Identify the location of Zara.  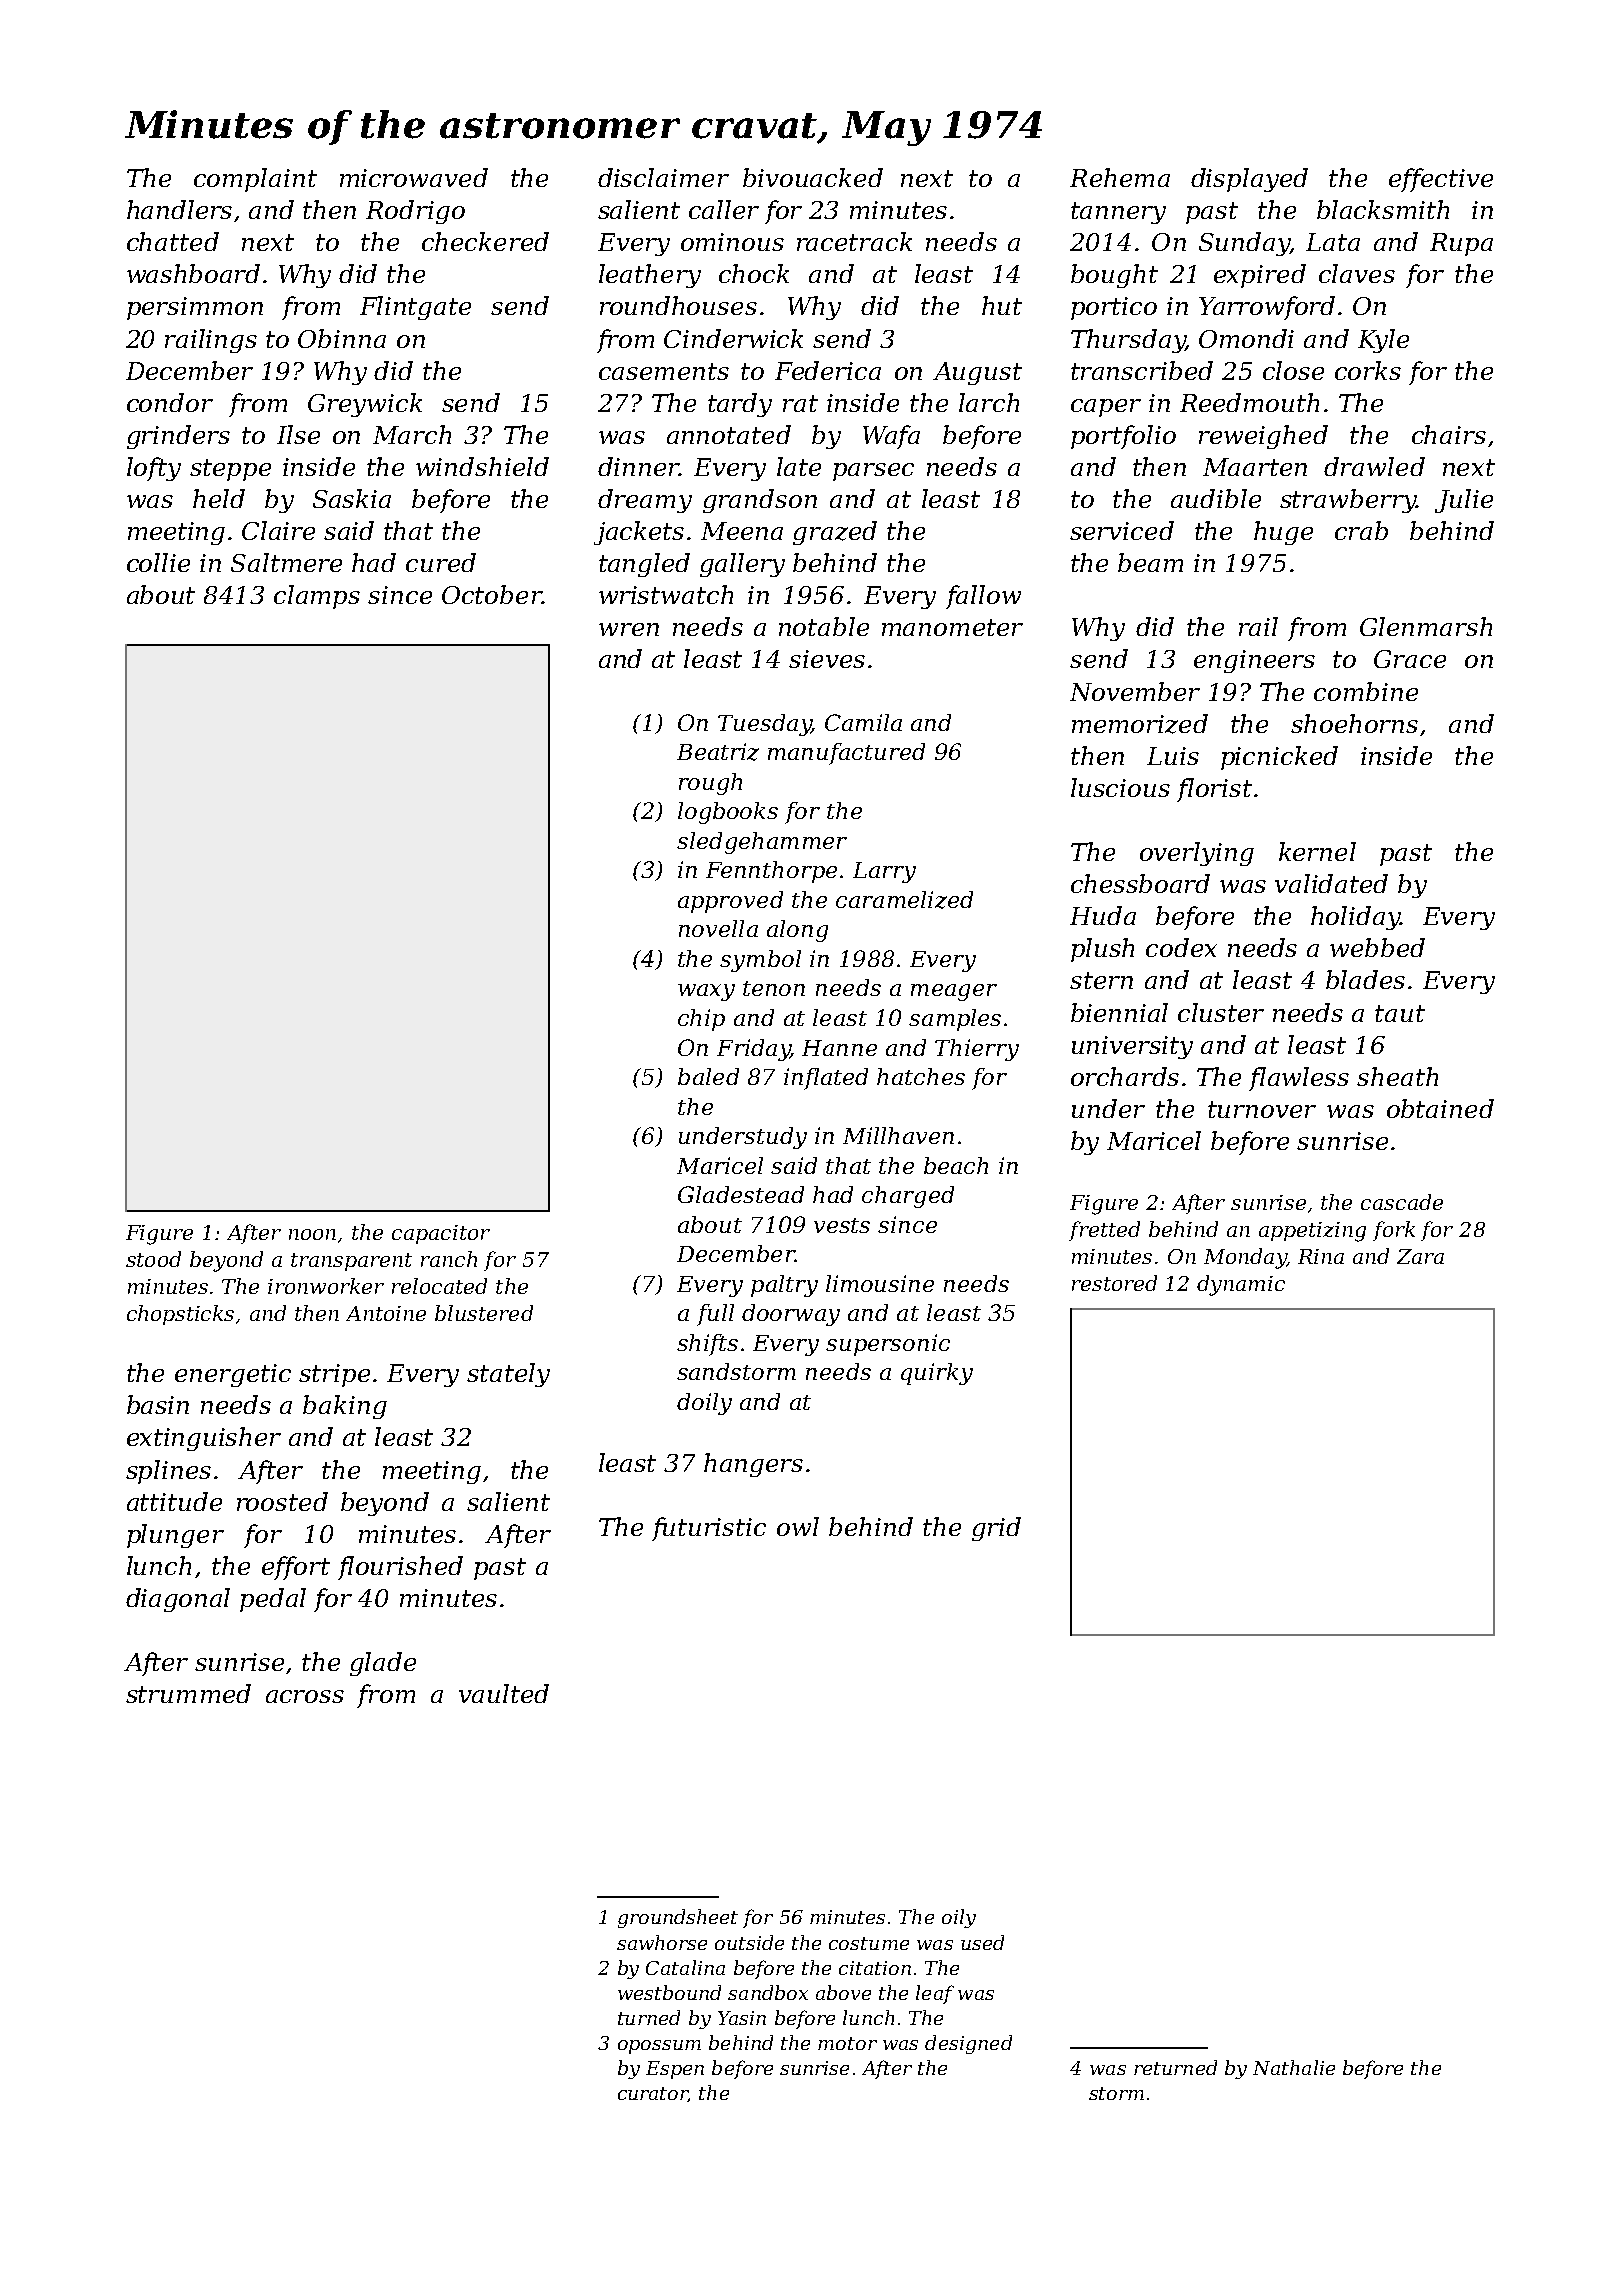
(1420, 1256).
